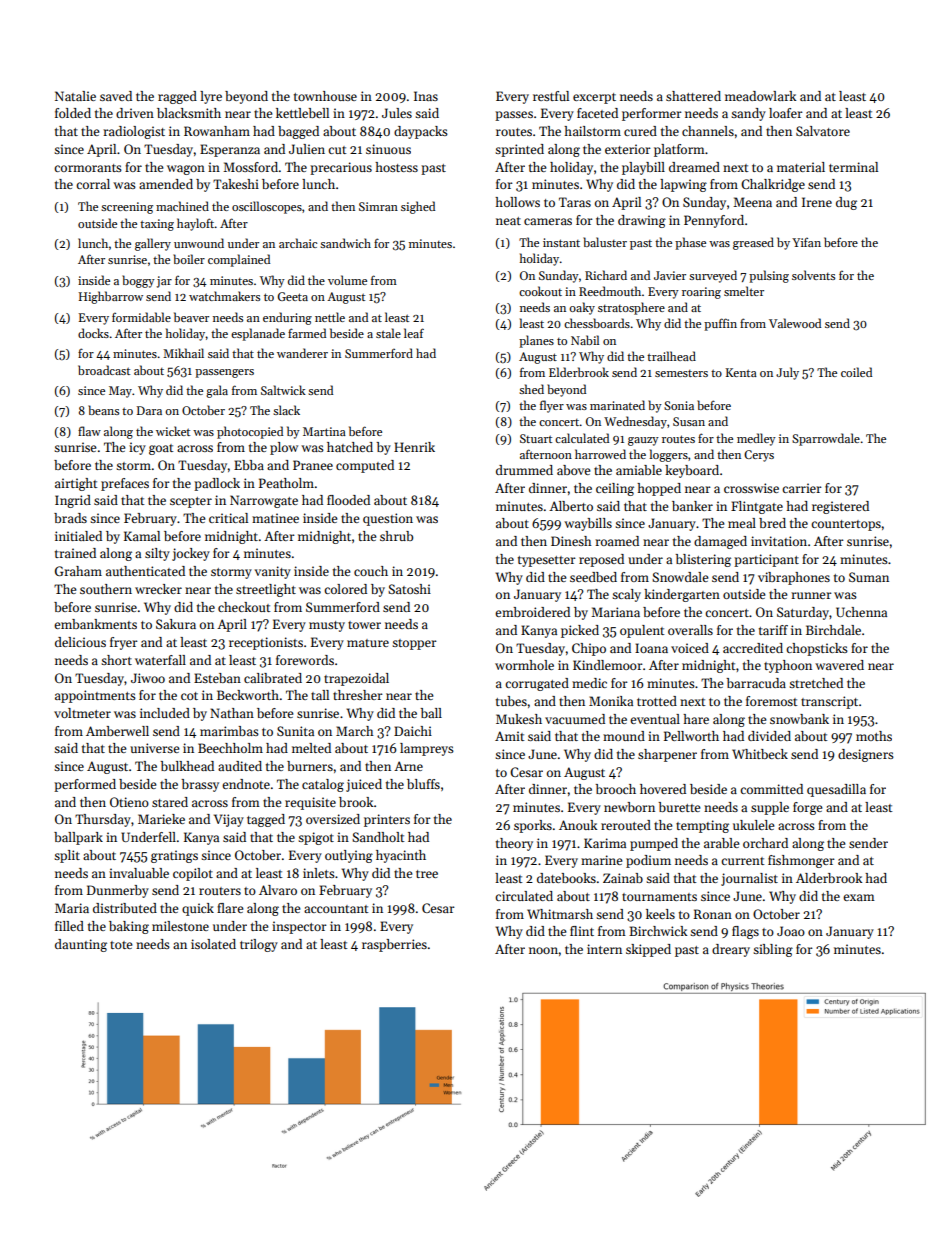 Image resolution: width=952 pixels, height=1233 pixels. Describe the element at coordinates (657, 701) in the screenshot. I see `trotted` at that location.
